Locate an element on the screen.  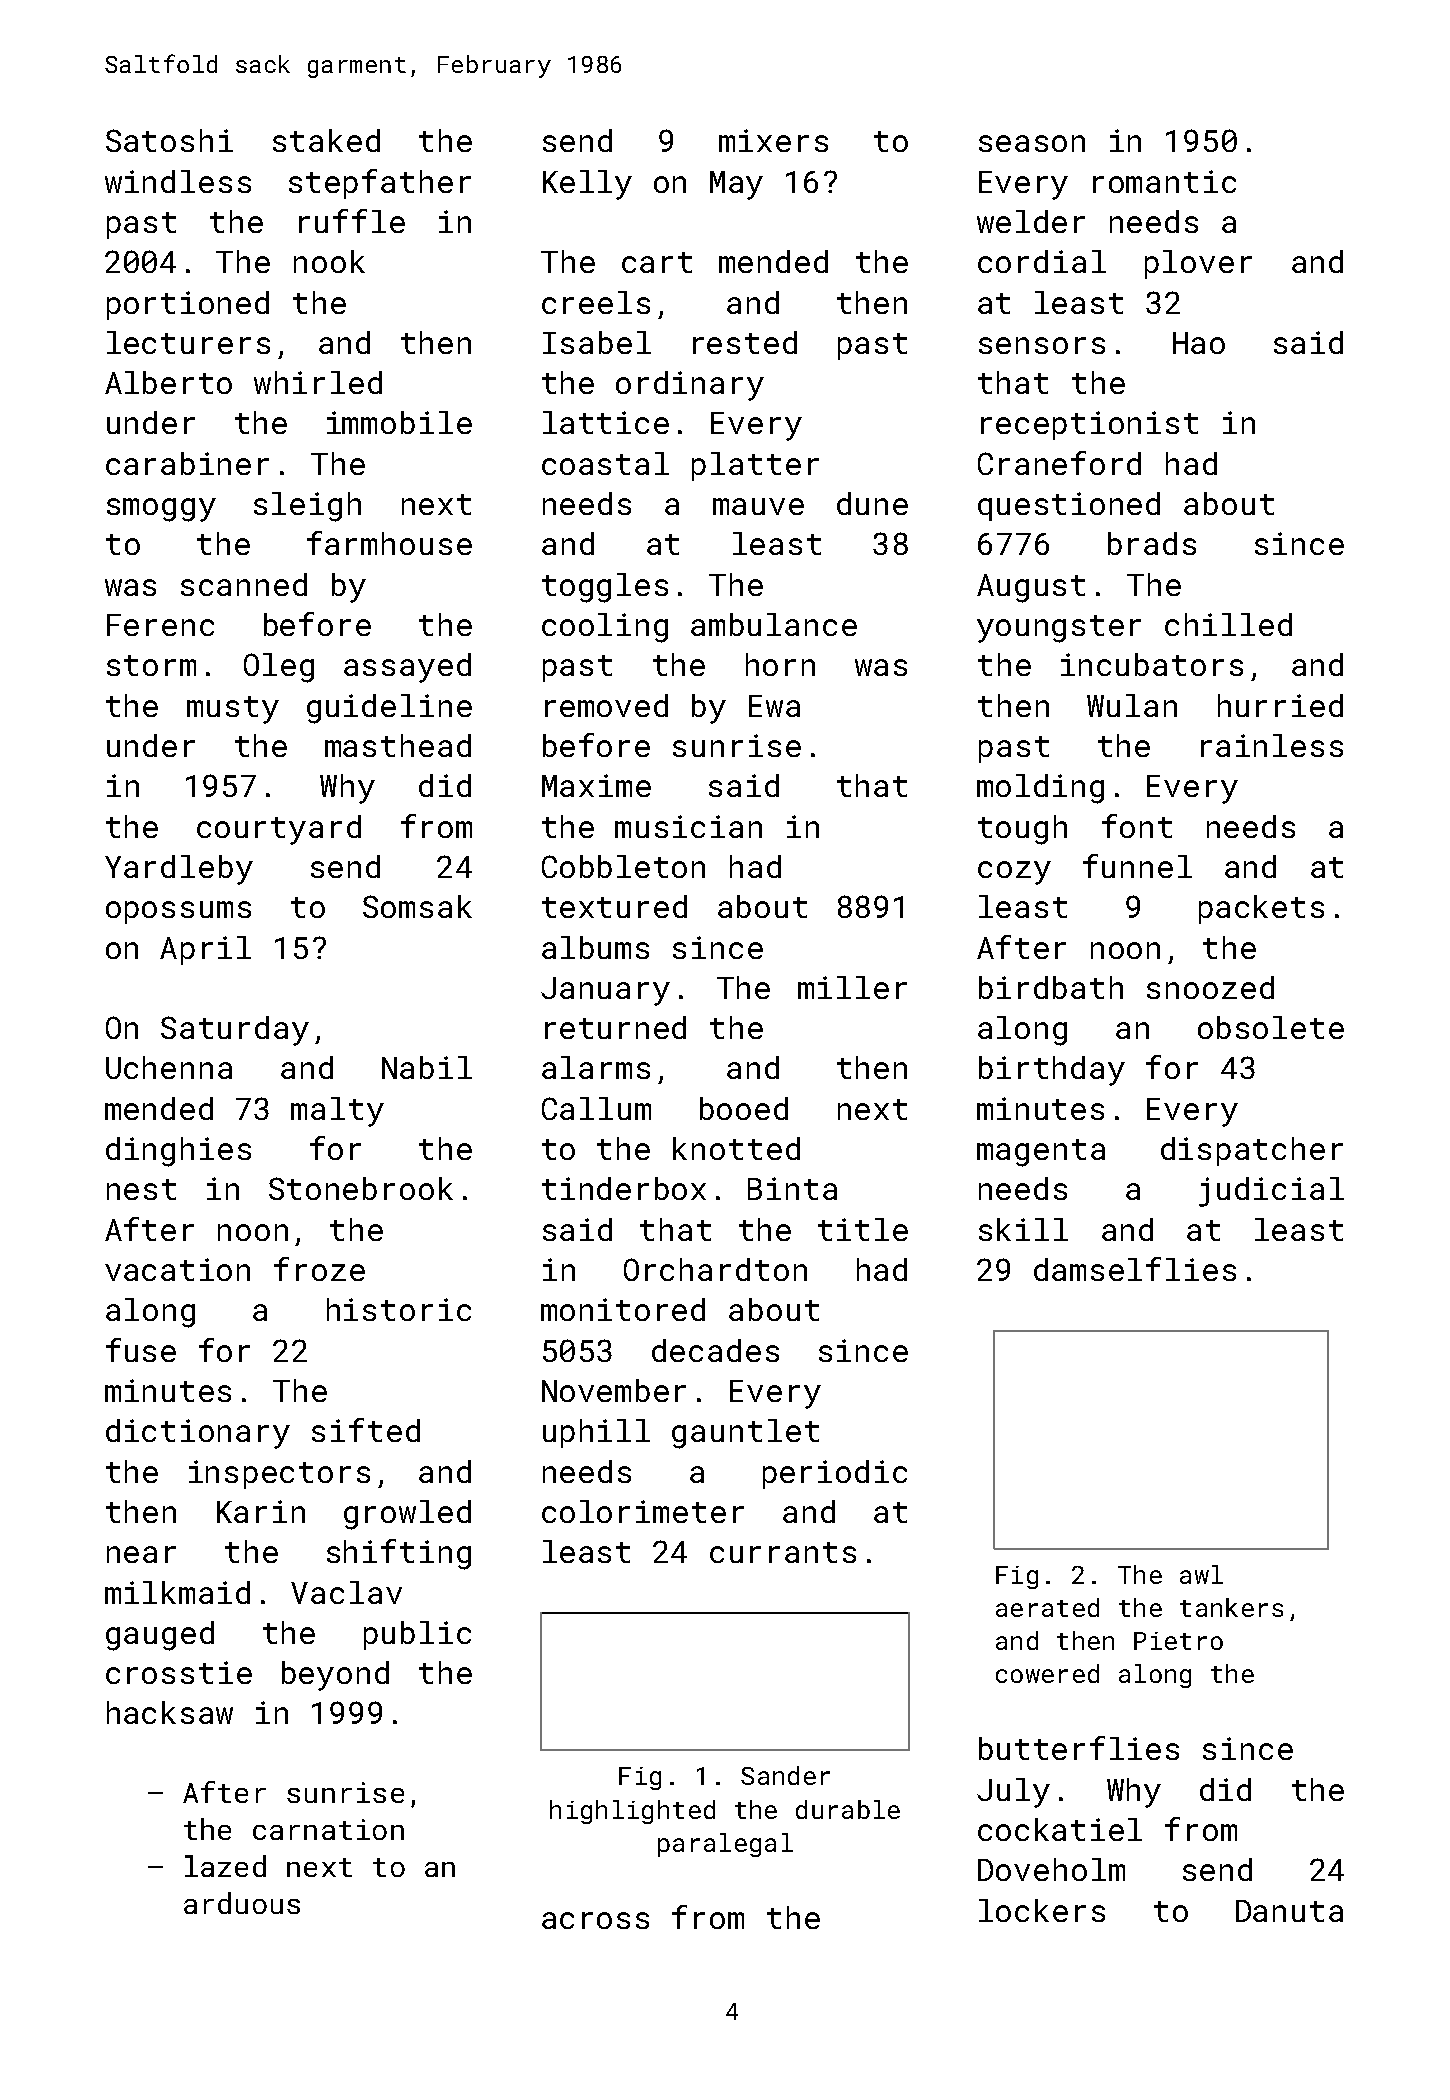
obsolete is located at coordinates (1271, 1027).
